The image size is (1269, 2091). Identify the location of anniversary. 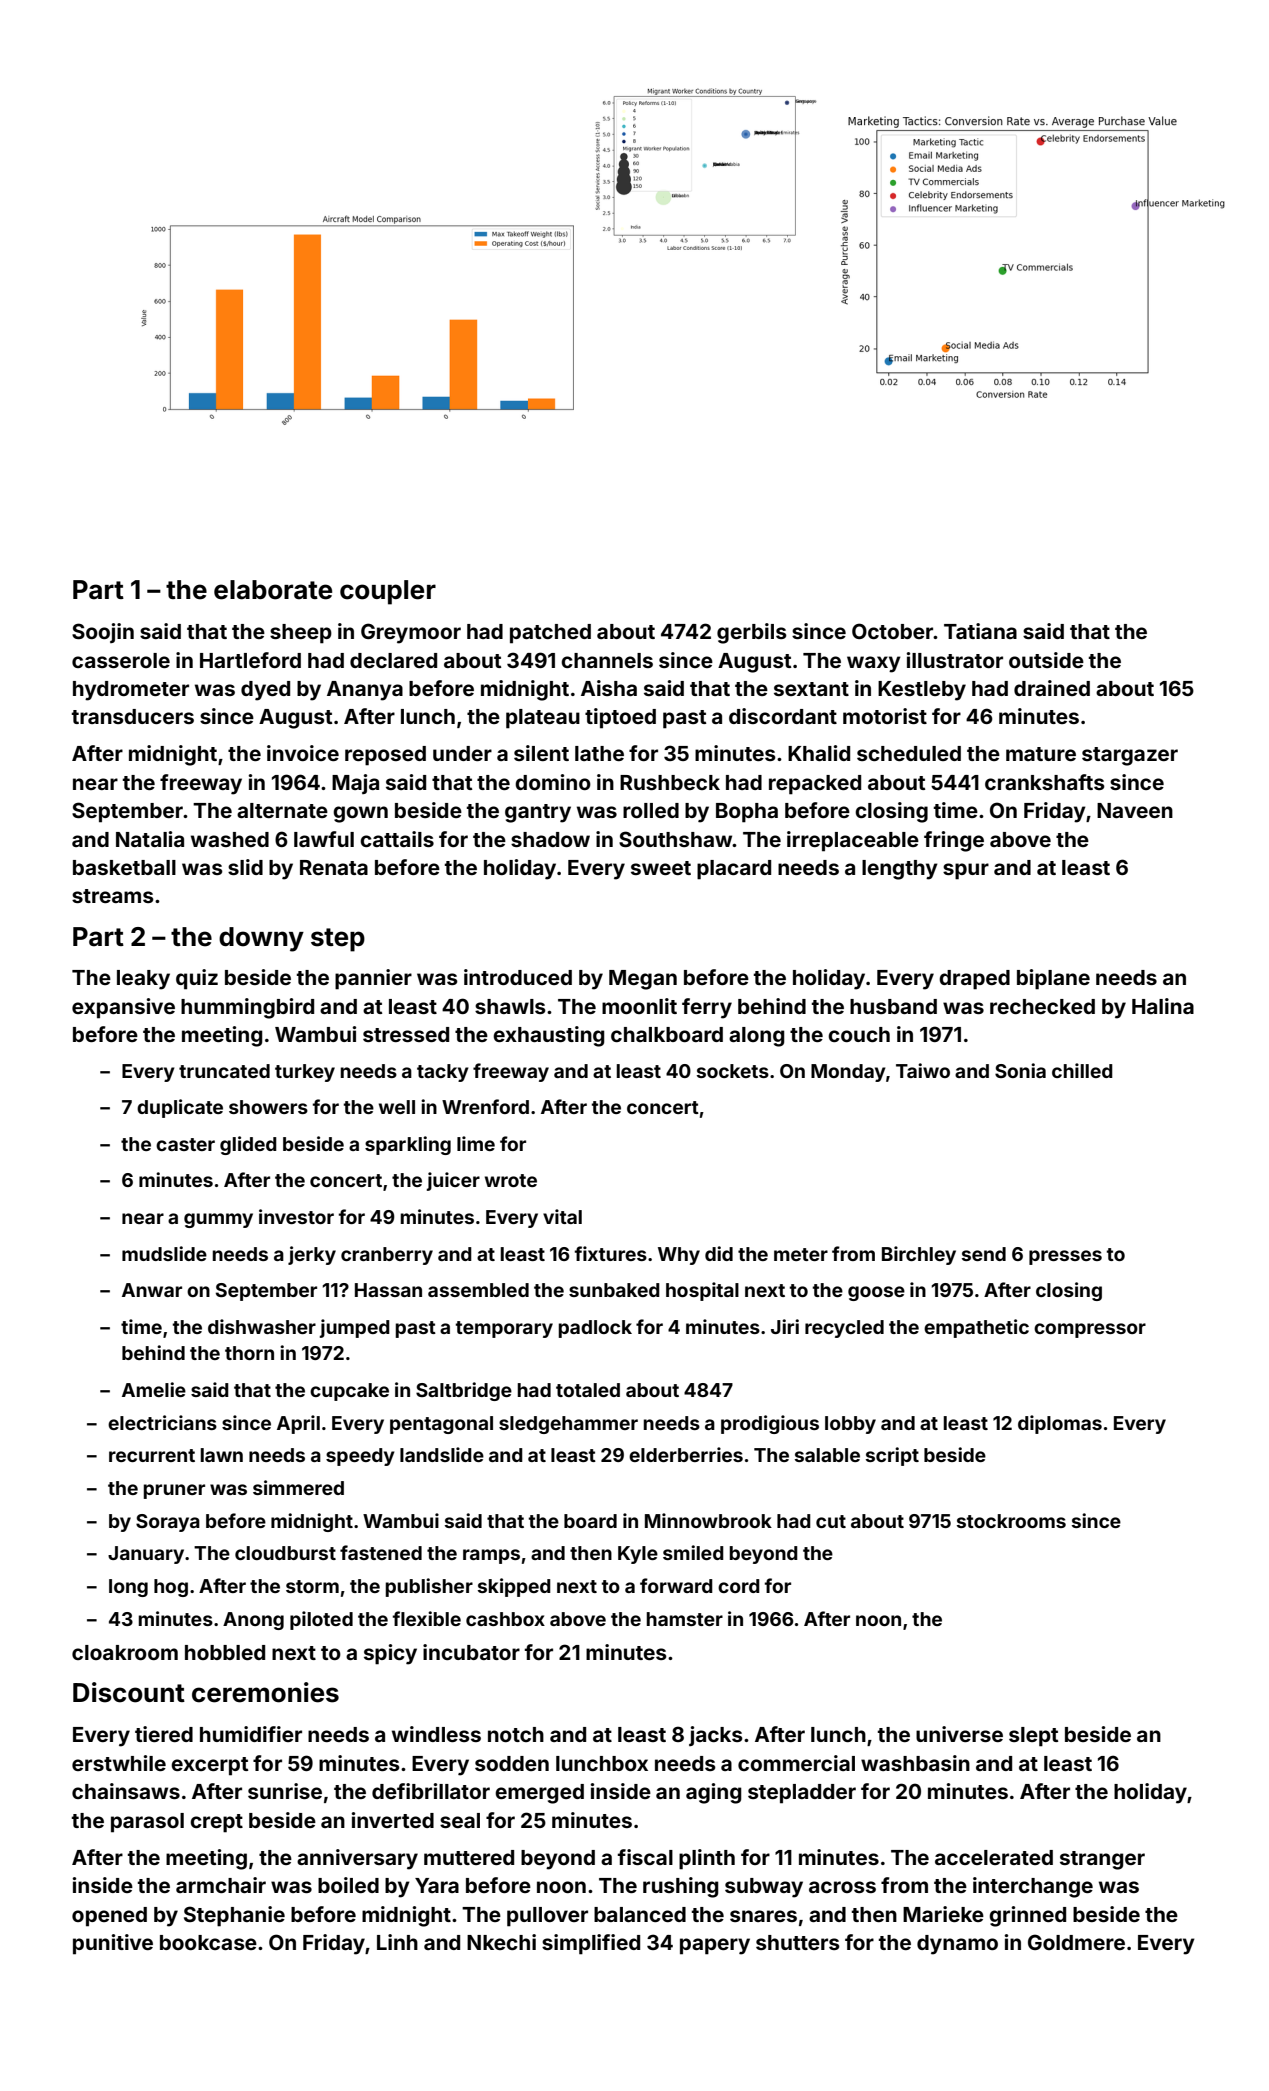
(357, 1859).
